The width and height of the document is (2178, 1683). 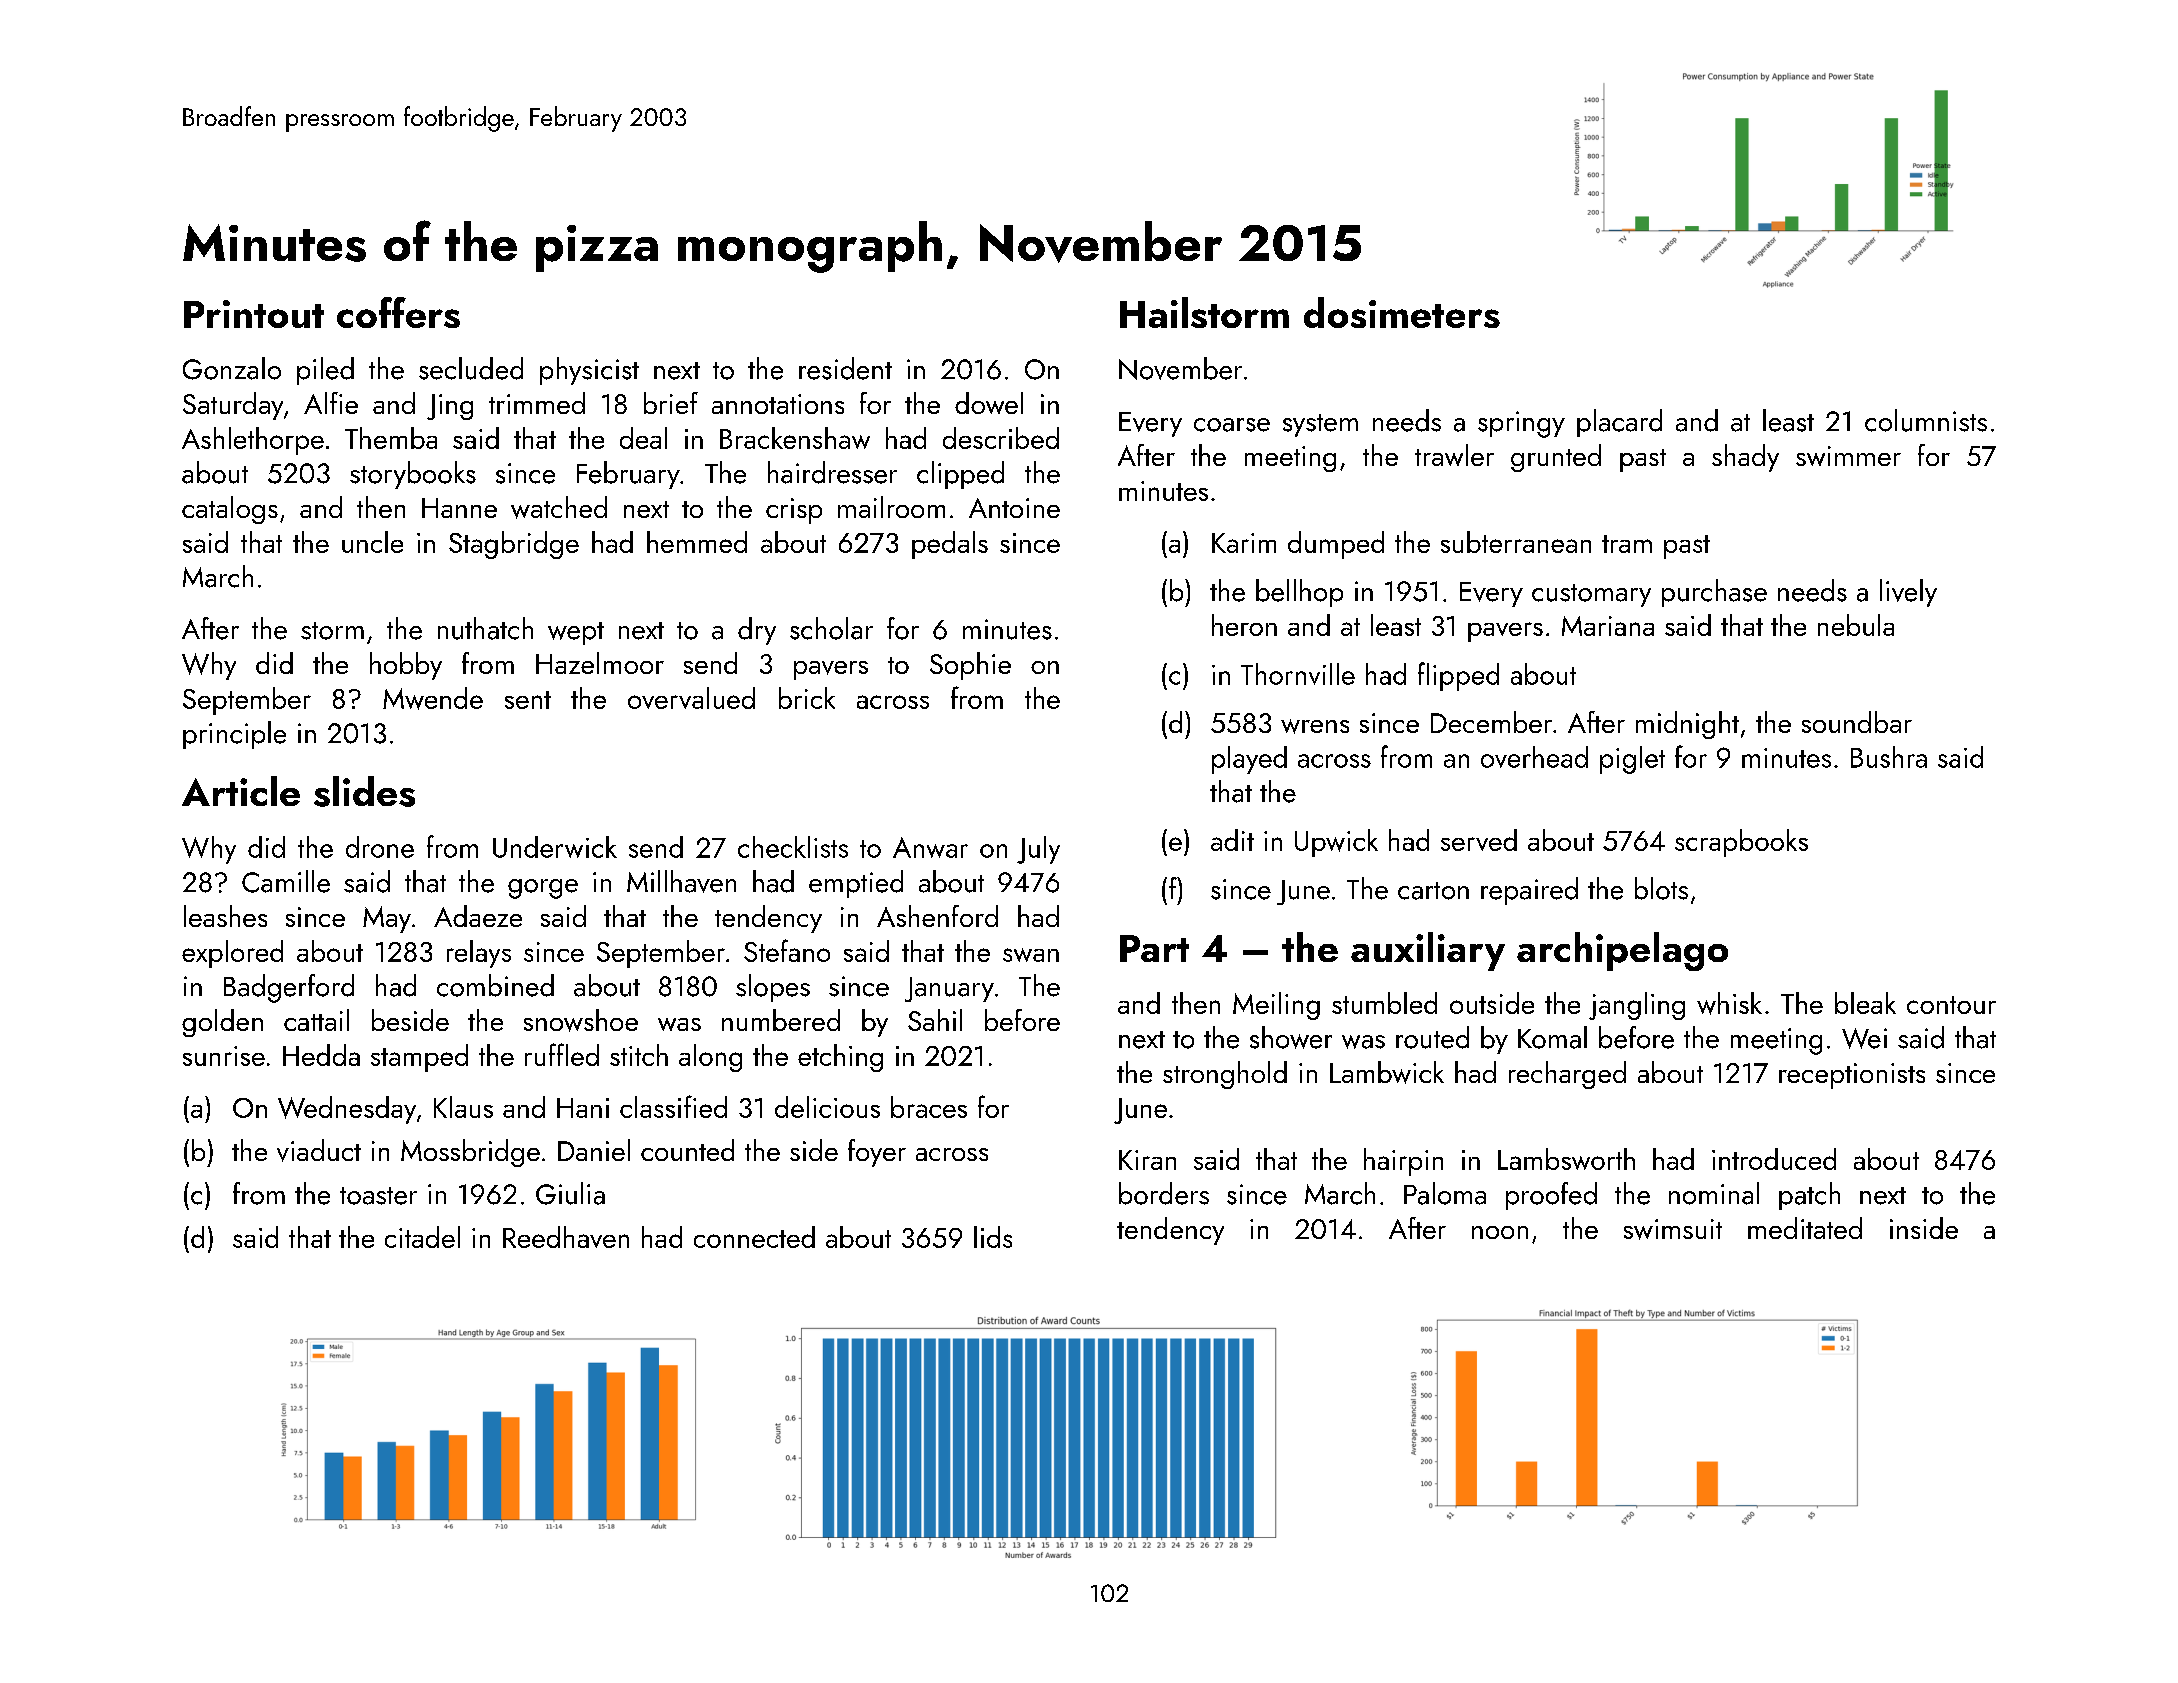 I want to click on columnists, so click(x=1926, y=420).
